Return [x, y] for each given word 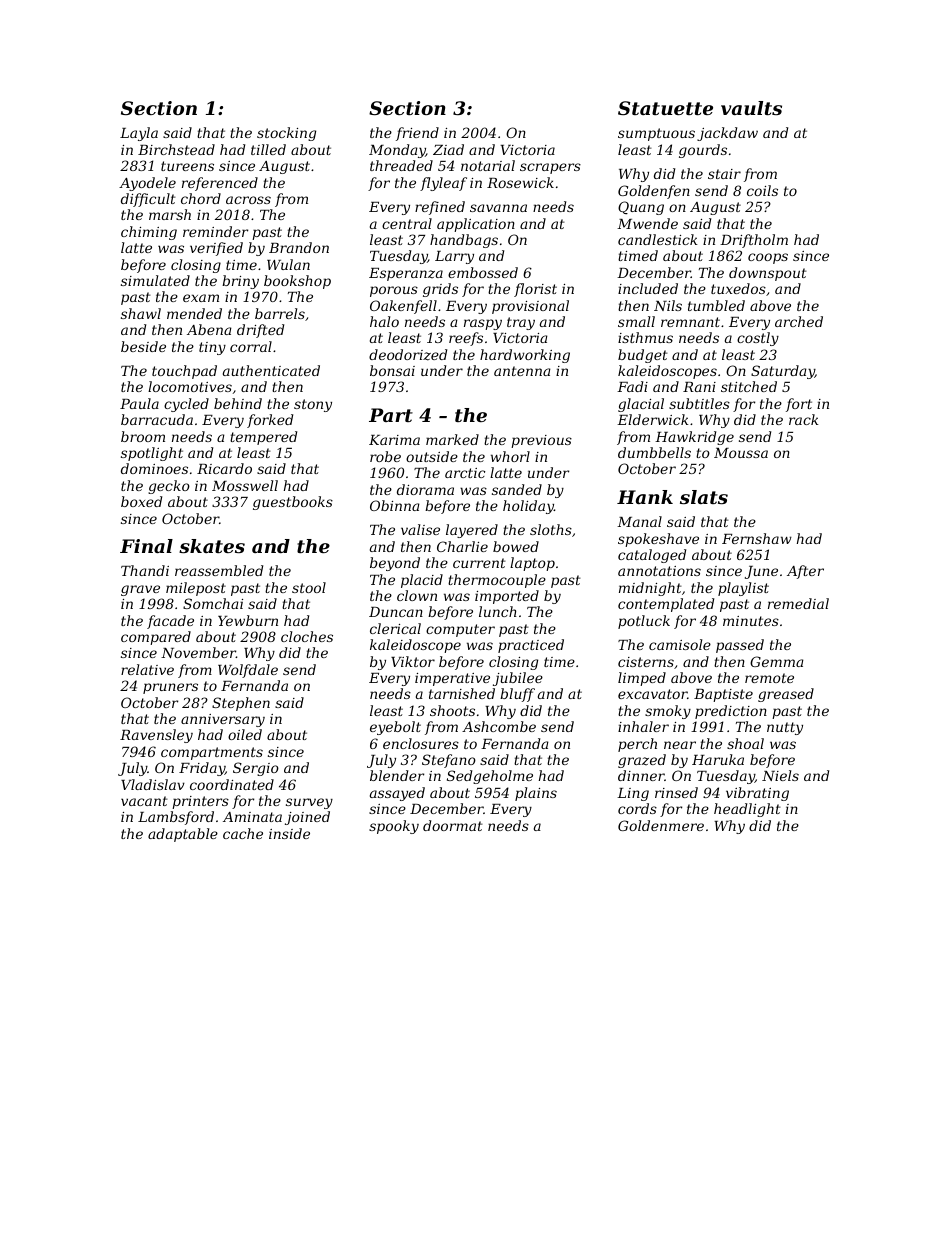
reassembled [219, 570]
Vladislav [153, 784]
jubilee [518, 679]
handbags [464, 241]
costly [758, 339]
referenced [220, 184]
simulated [155, 280]
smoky [668, 712]
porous [394, 291]
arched [799, 321]
